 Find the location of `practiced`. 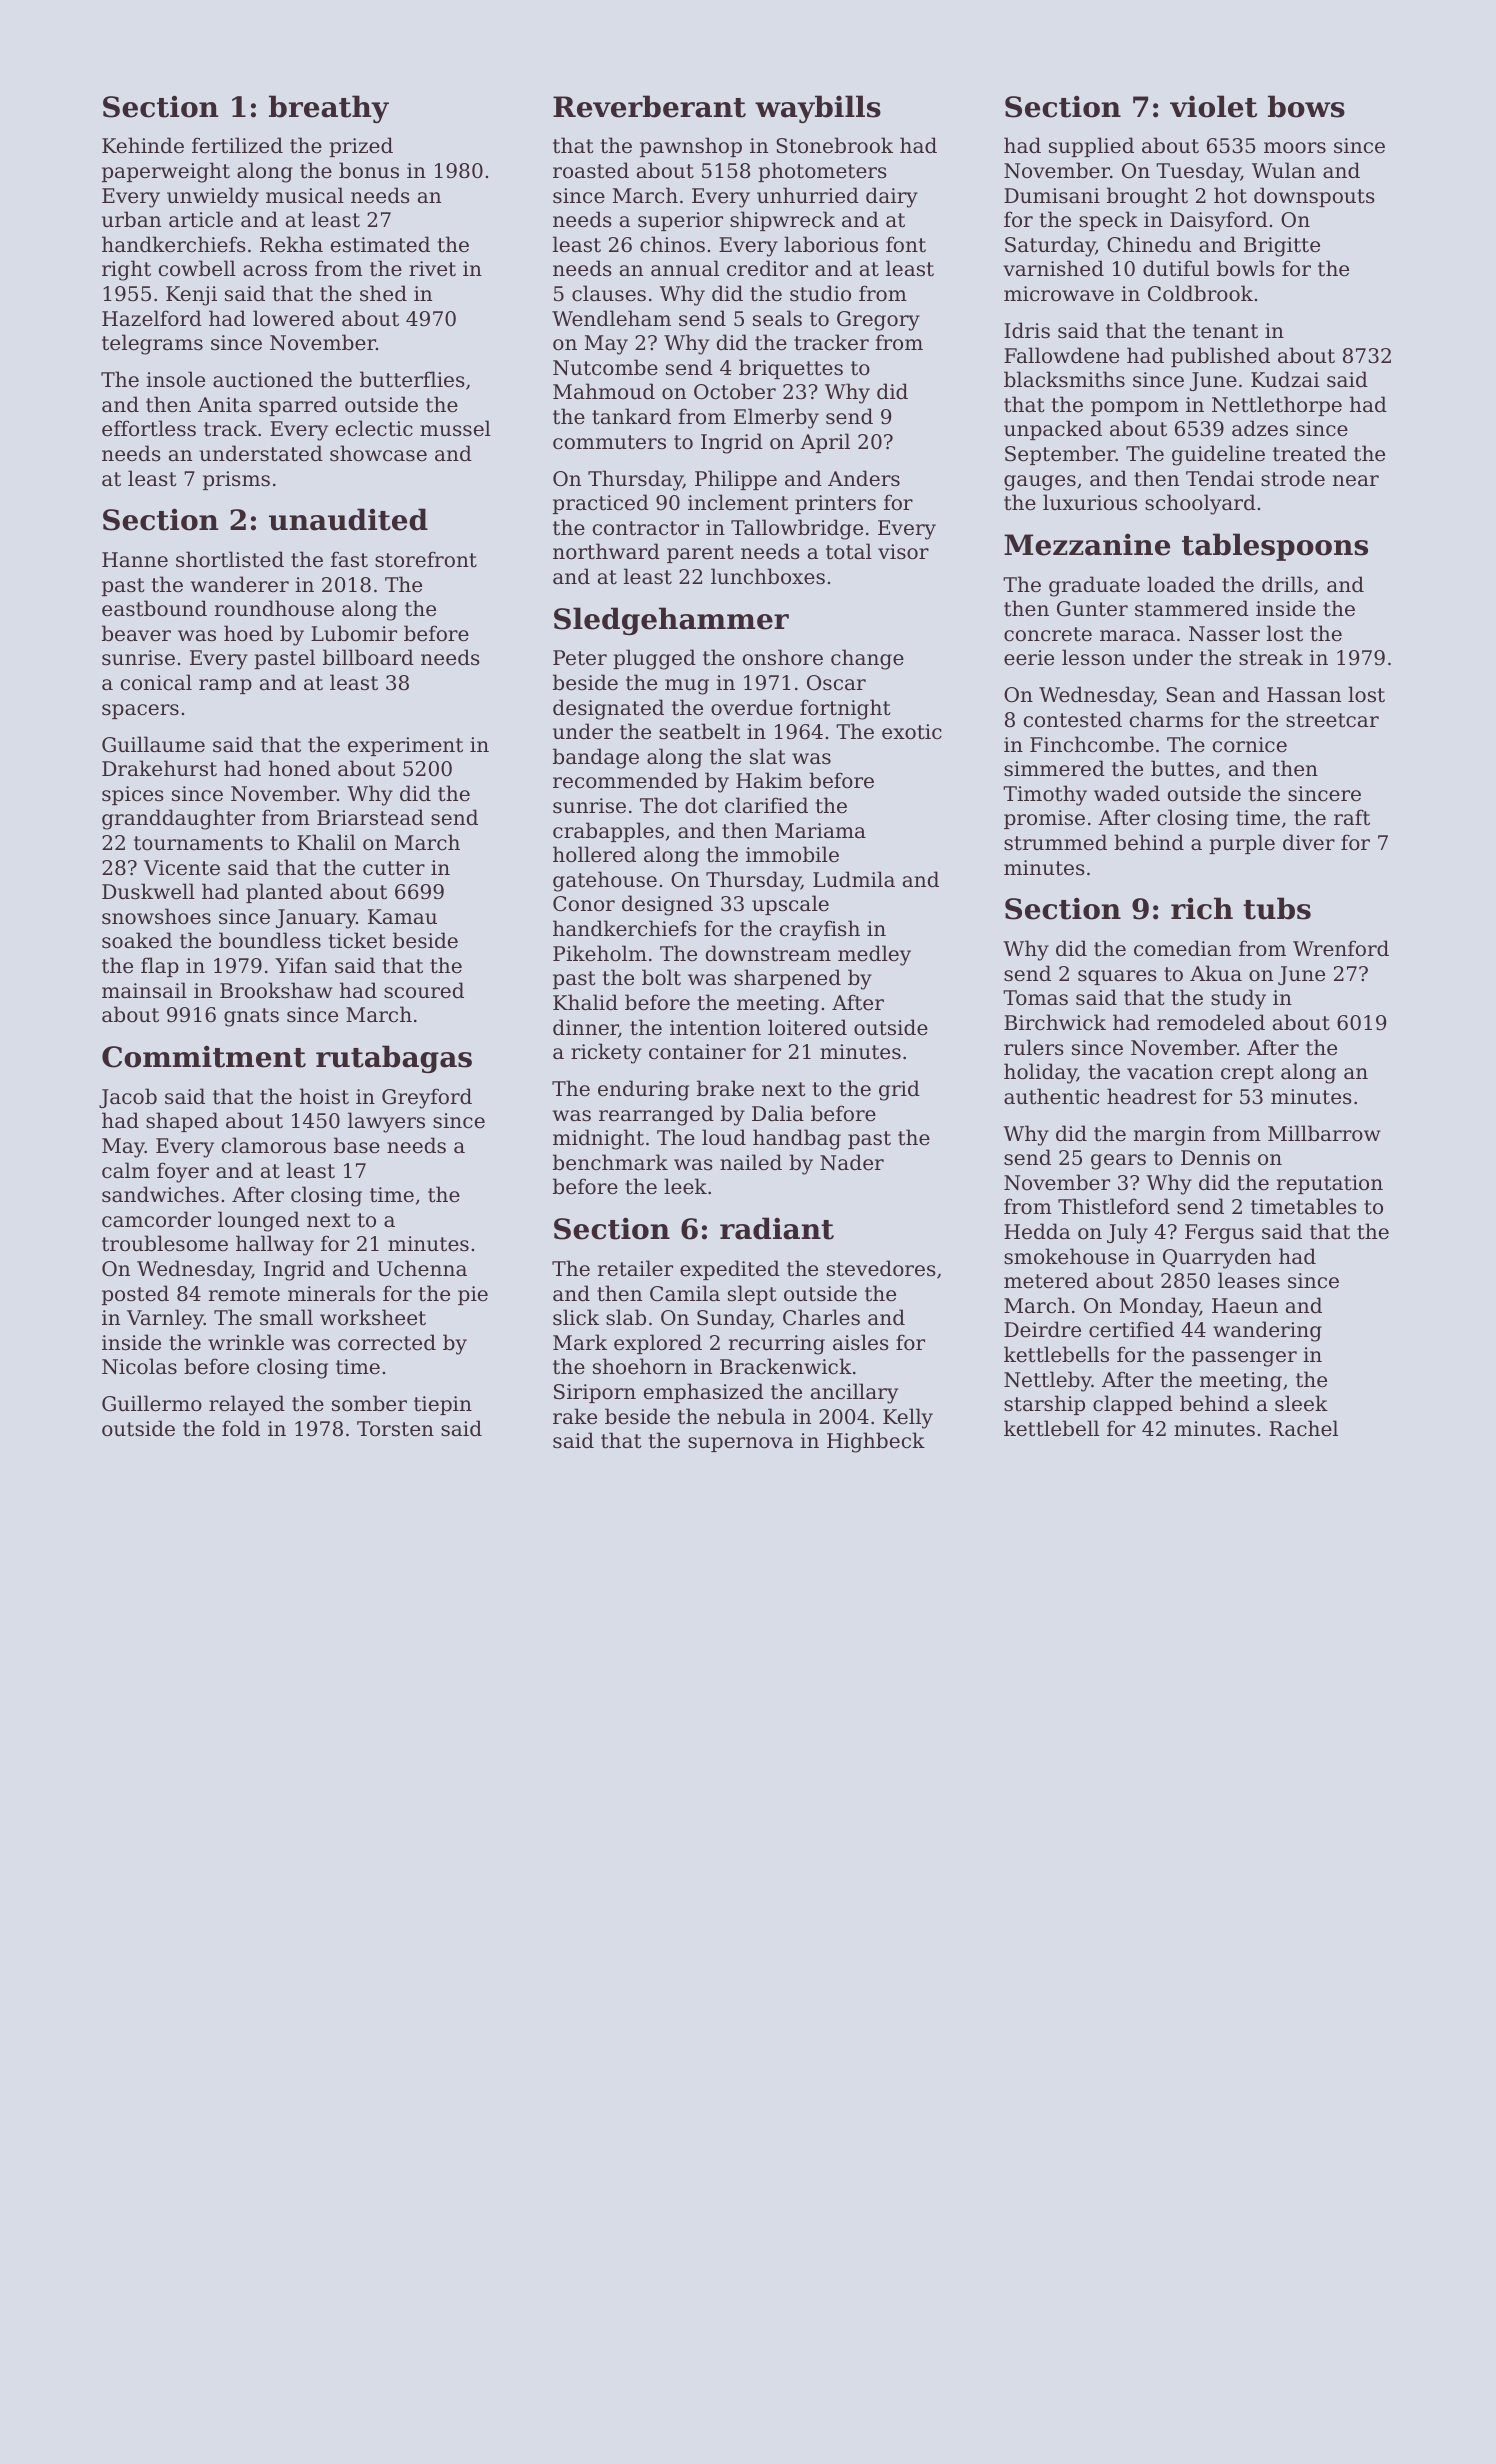

practiced is located at coordinates (601, 504).
